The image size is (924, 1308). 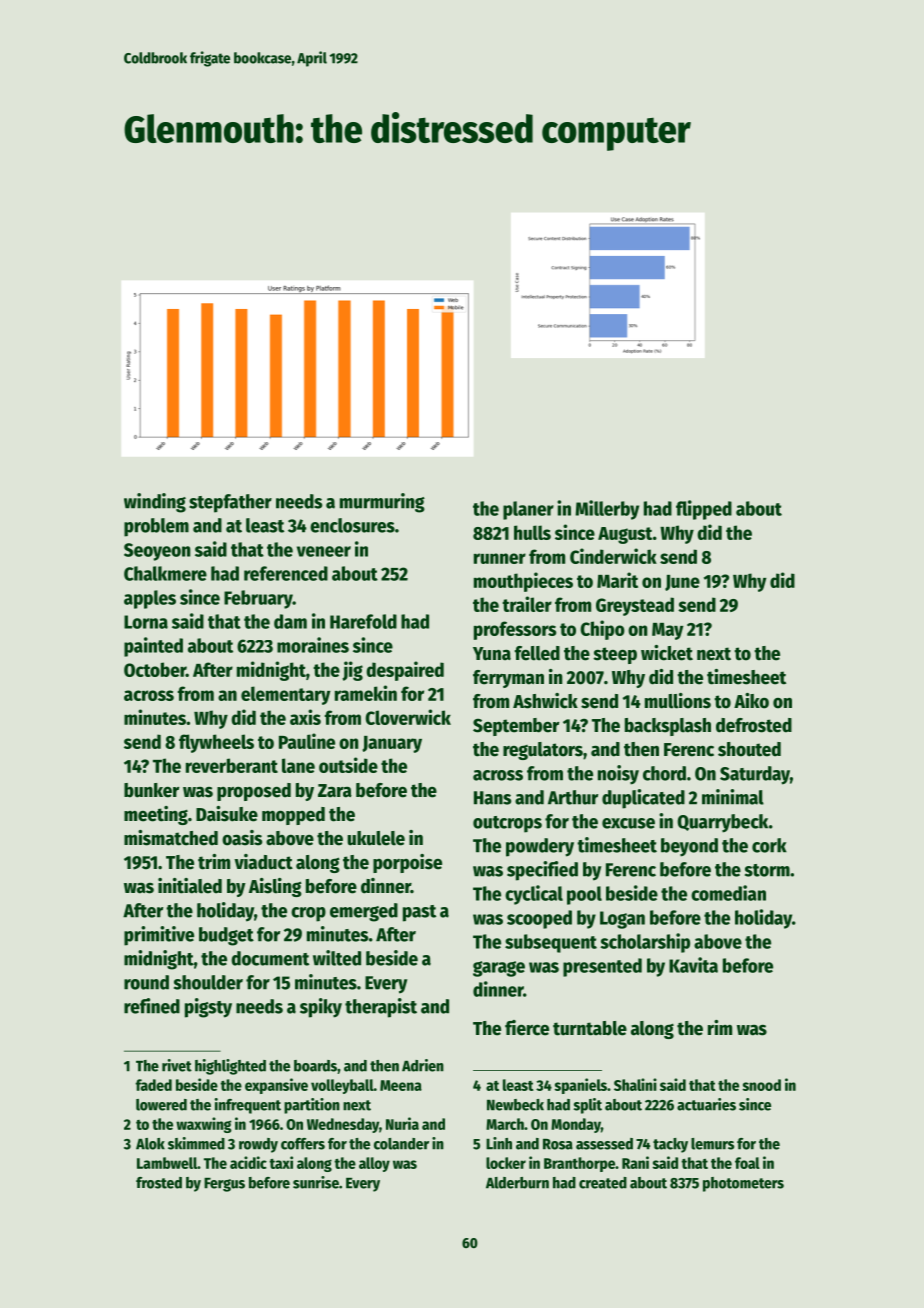 What do you see at coordinates (286, 695) in the screenshot?
I see `elementary` at bounding box center [286, 695].
